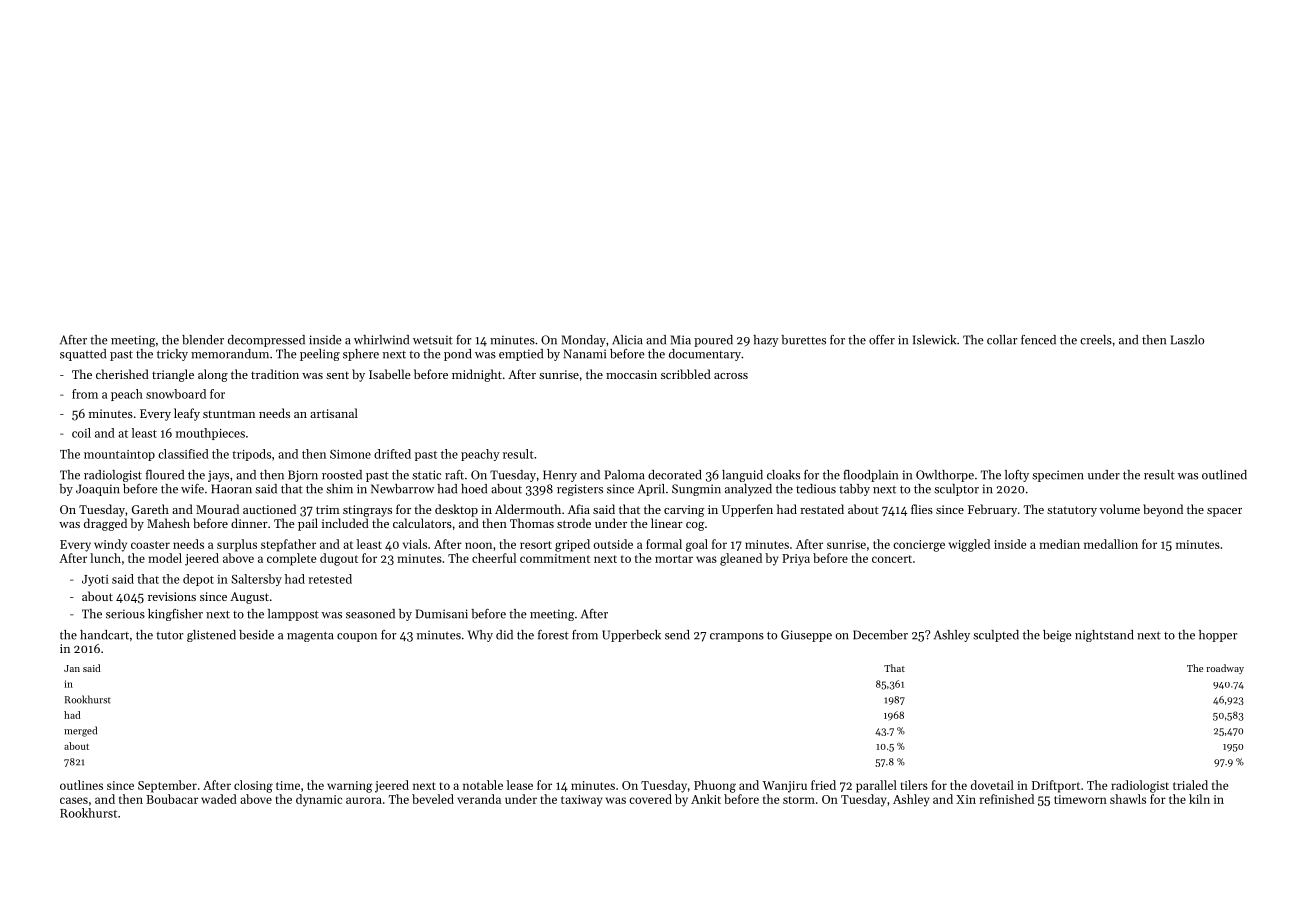 The image size is (1308, 924). What do you see at coordinates (956, 490) in the image?
I see `sculptor` at bounding box center [956, 490].
